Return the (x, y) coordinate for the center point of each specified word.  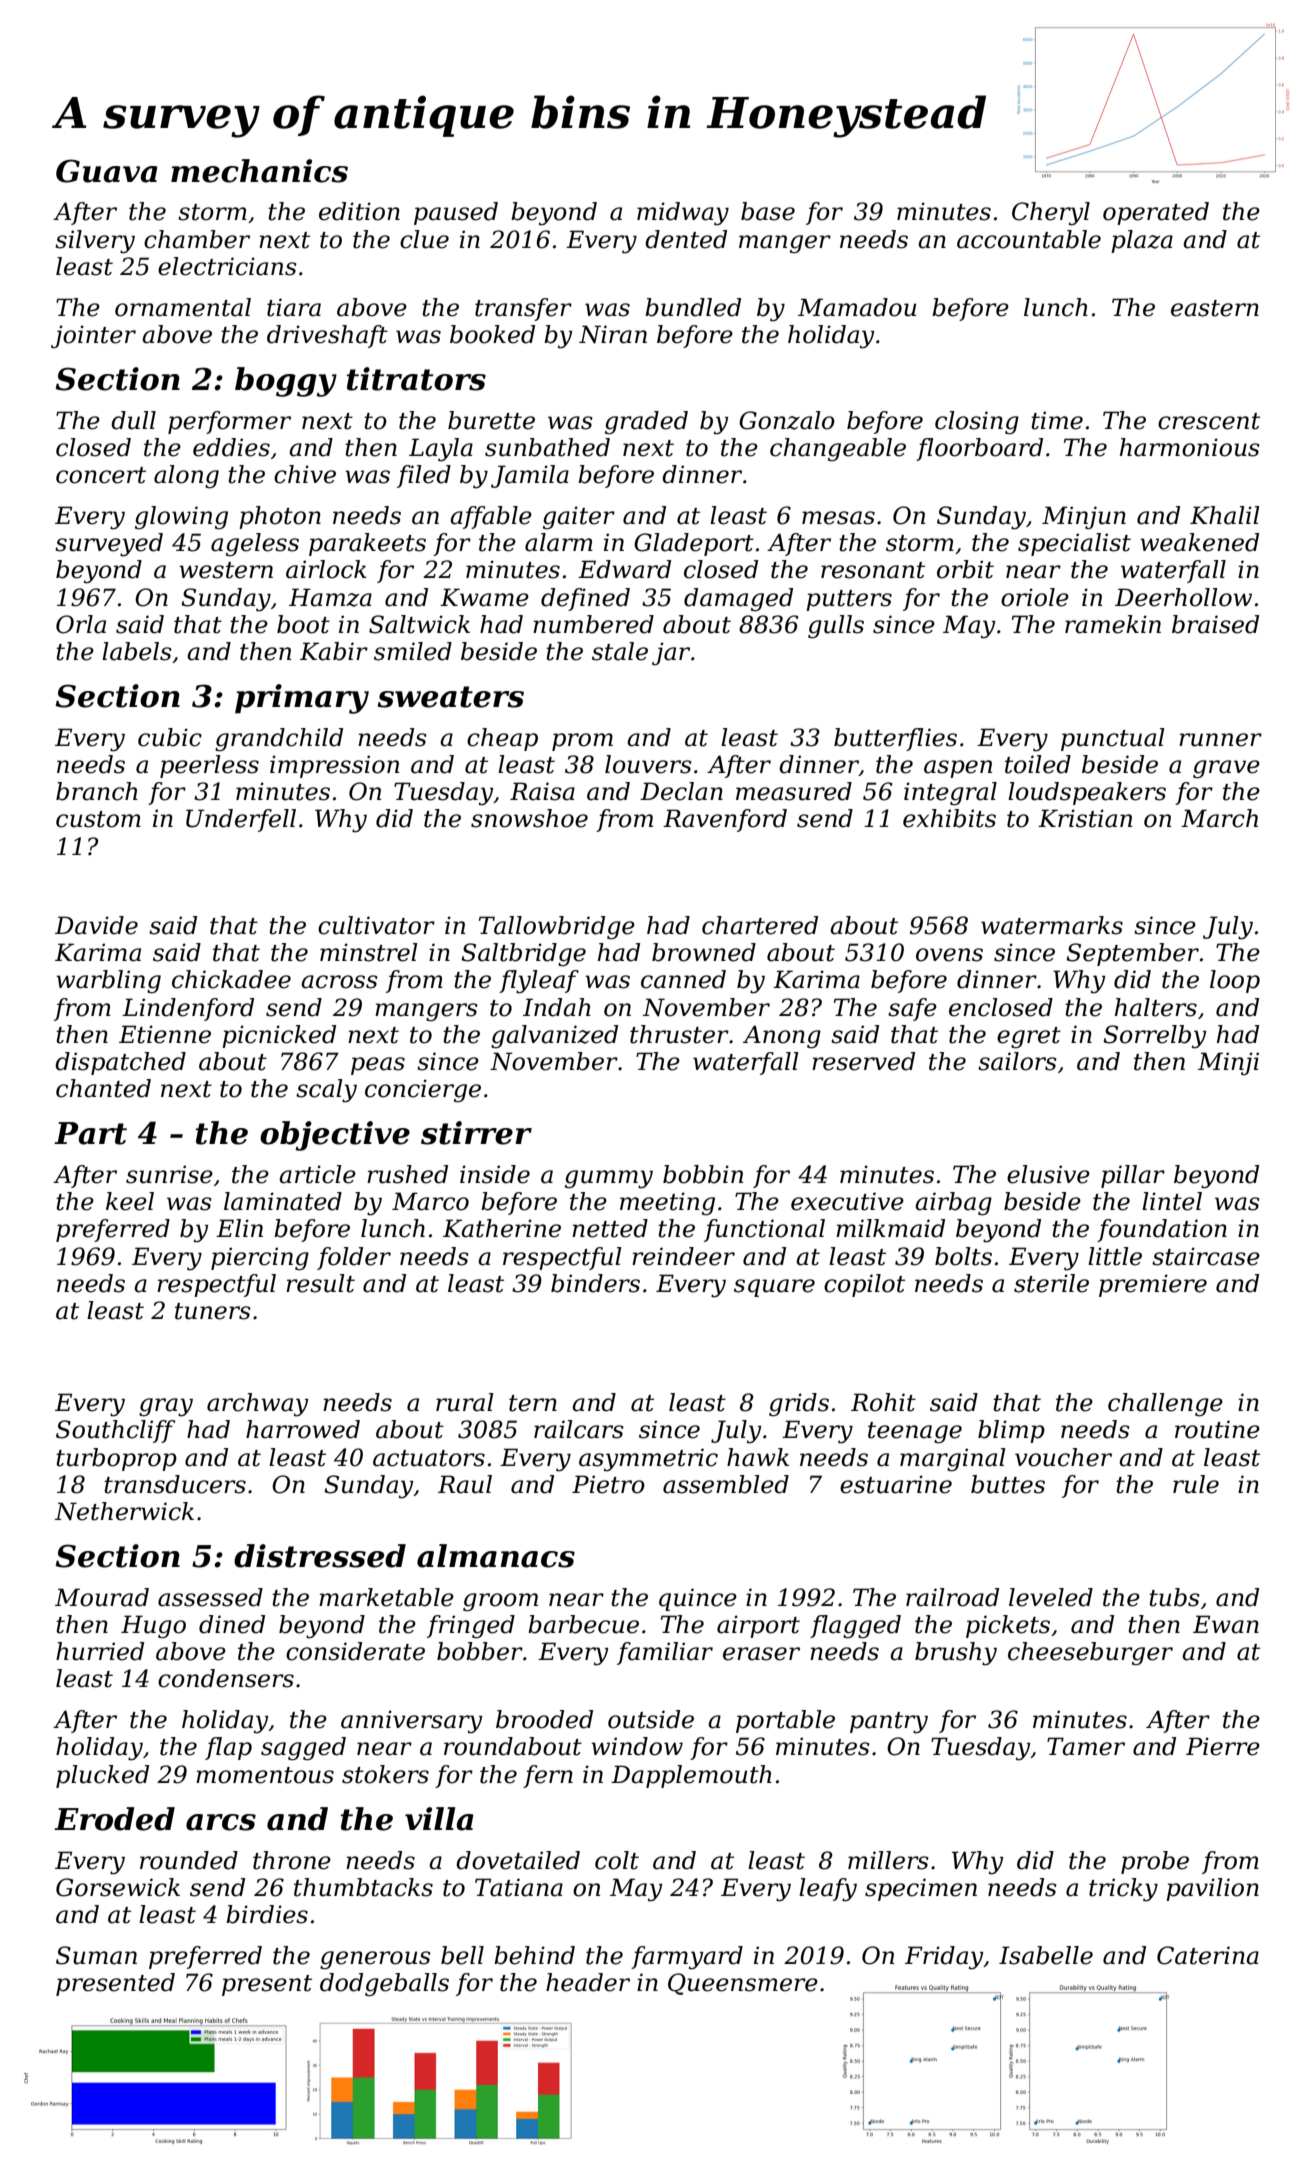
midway (683, 214)
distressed (320, 1556)
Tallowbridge (557, 928)
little (1115, 1256)
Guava (107, 171)
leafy (828, 1890)
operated (1156, 213)
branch (97, 791)
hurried (100, 1651)
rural (465, 1402)
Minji (1228, 1063)
